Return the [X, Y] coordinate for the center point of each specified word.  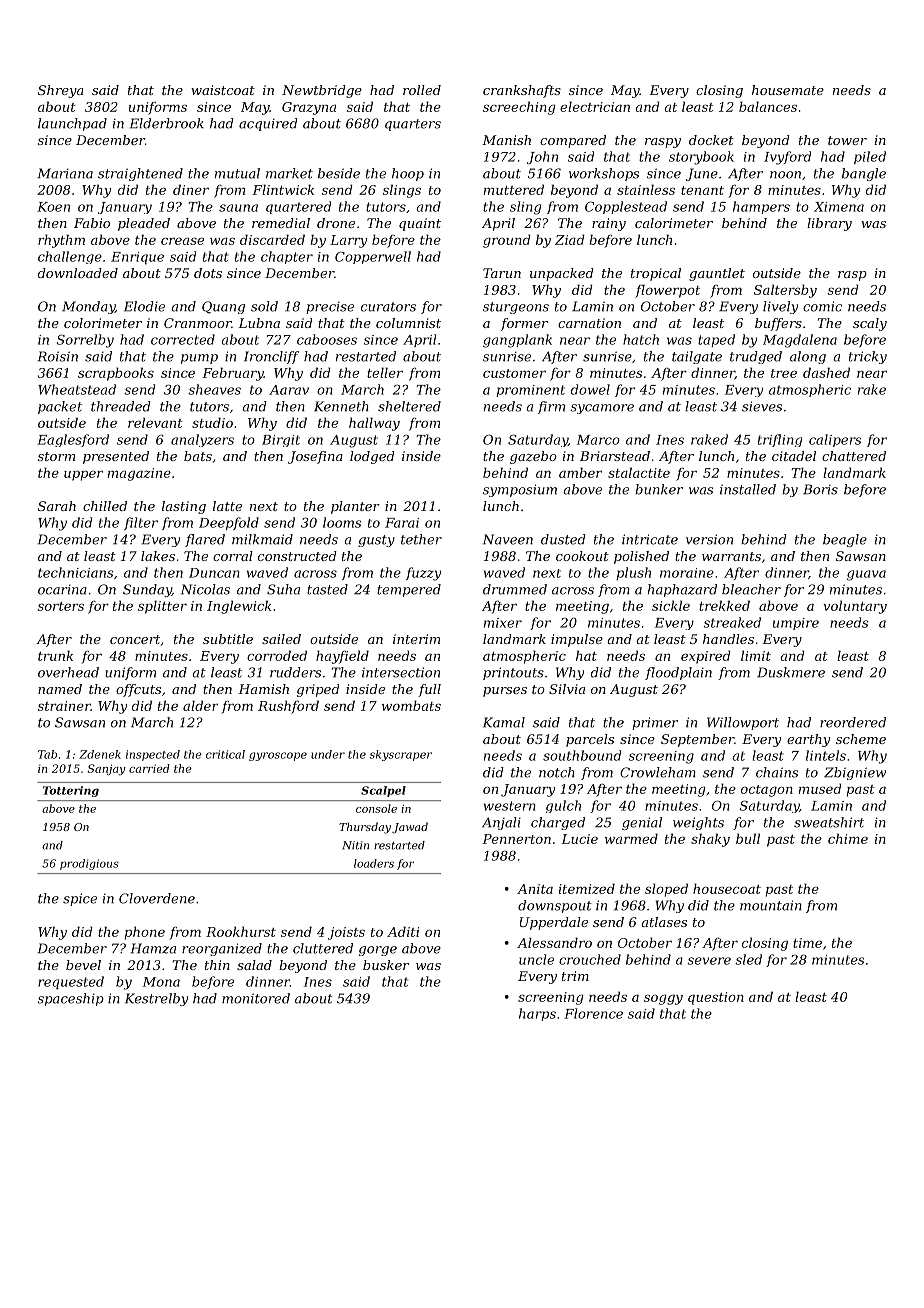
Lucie [579, 839]
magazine [139, 474]
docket [711, 140]
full [429, 690]
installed [748, 489]
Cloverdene [157, 898]
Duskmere [791, 672]
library [829, 224]
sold [264, 306]
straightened [140, 174]
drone [336, 223]
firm [551, 407]
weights [698, 823]
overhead [68, 672]
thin [217, 965]
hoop [408, 174]
